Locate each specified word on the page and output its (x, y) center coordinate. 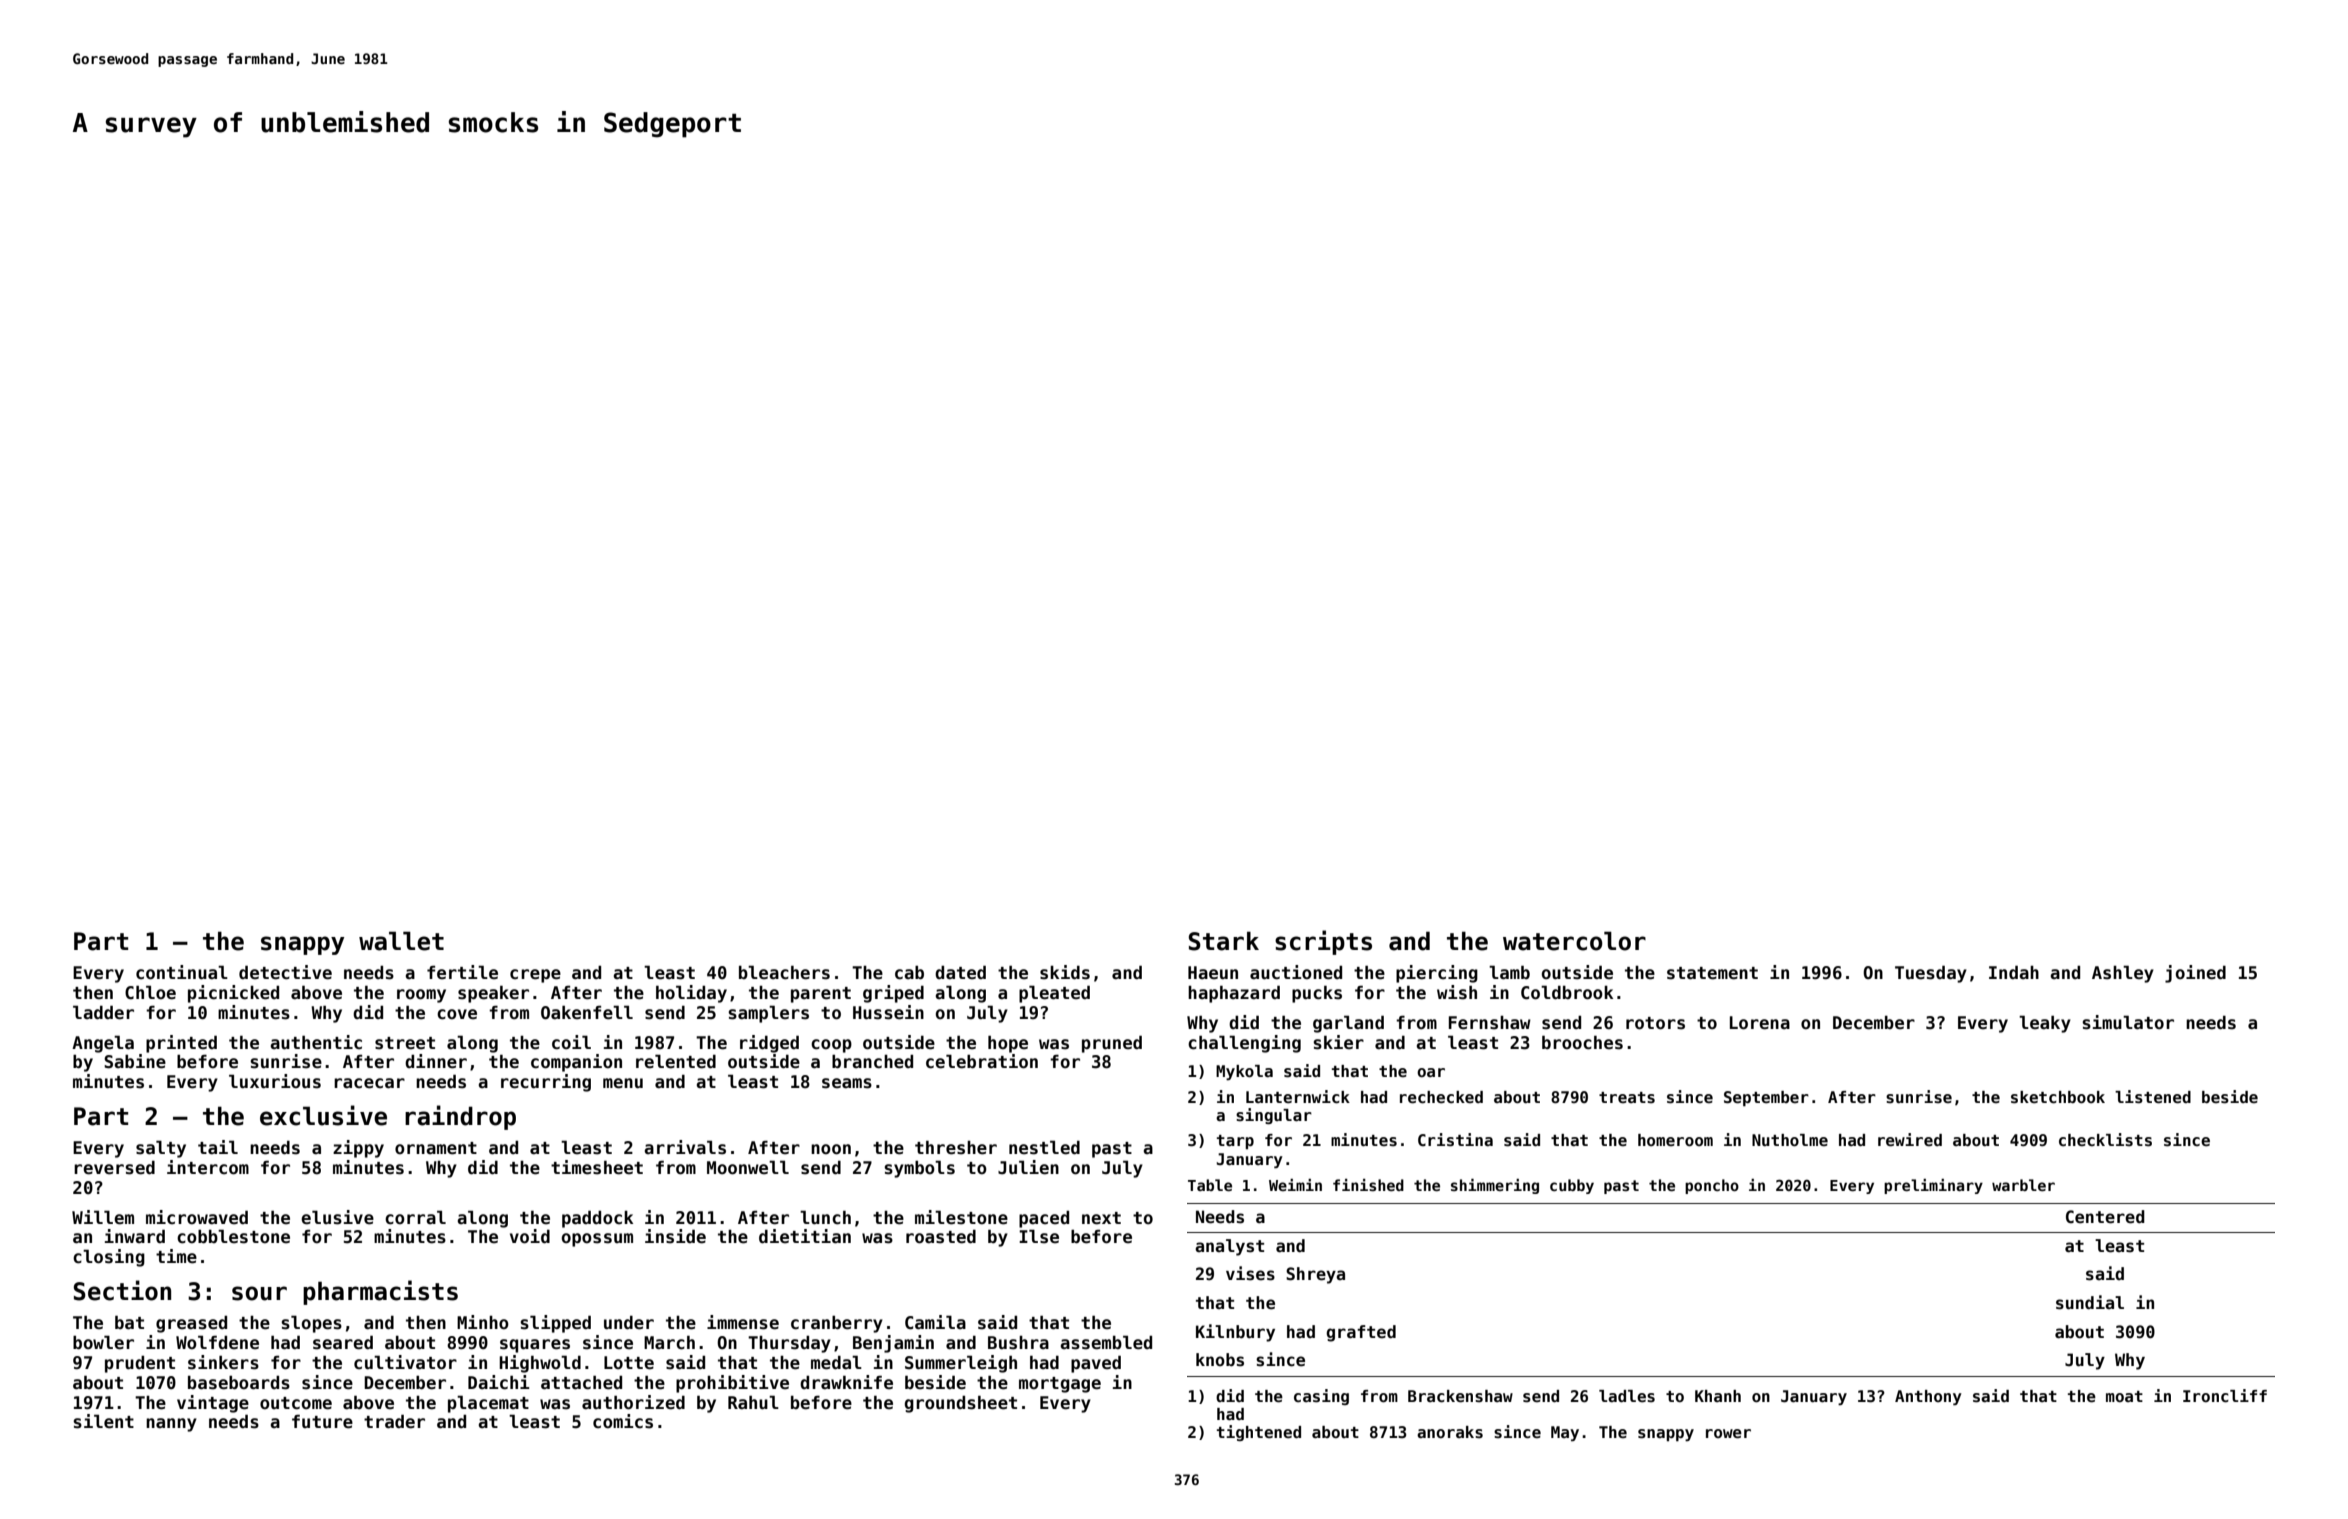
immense (743, 1322)
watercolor (1574, 941)
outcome (296, 1403)
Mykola (1244, 1072)
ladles (1627, 1396)
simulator (2128, 1022)
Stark (1224, 941)
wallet (401, 941)
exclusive (323, 1115)
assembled (1106, 1342)
